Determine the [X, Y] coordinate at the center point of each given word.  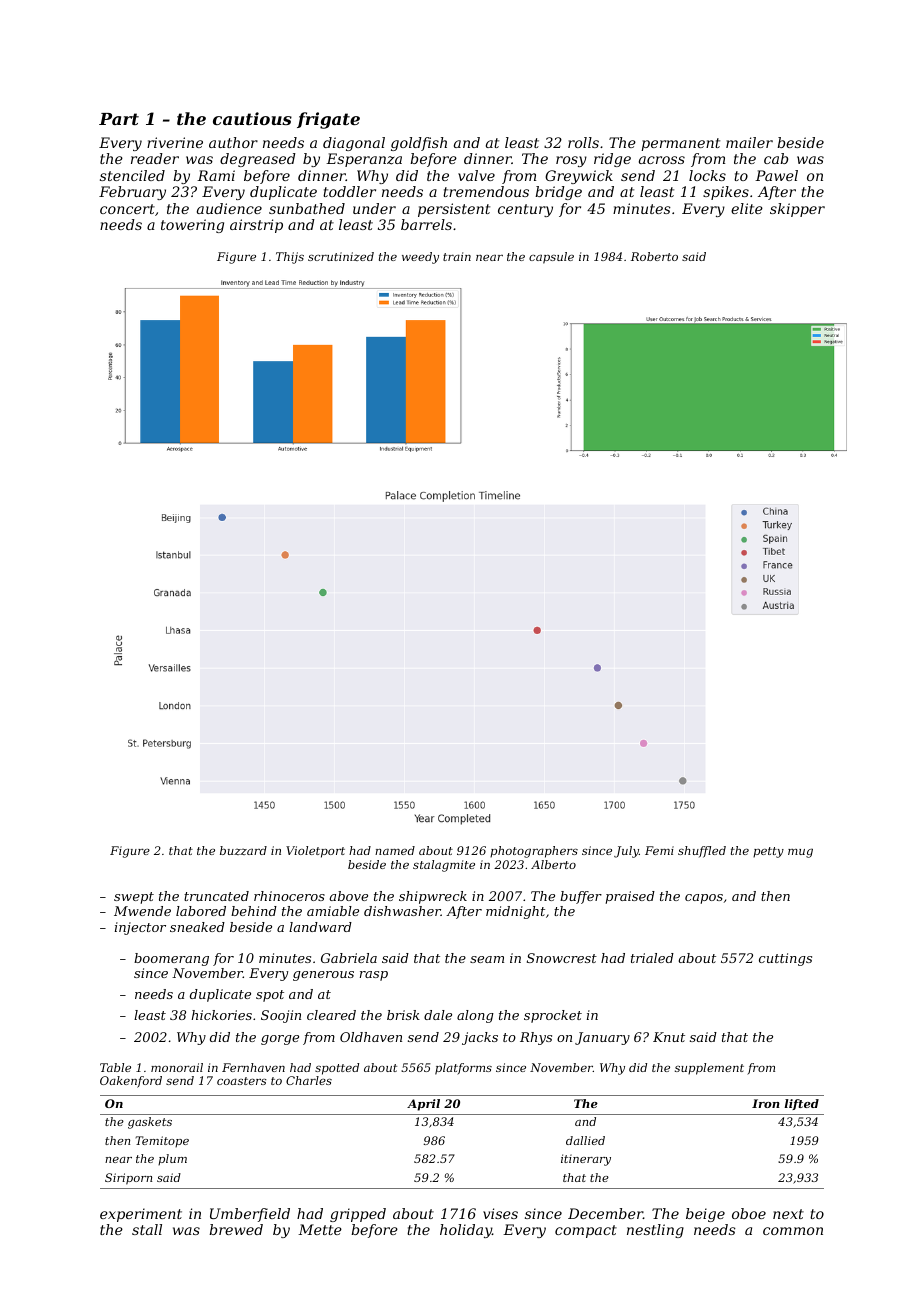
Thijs [290, 258]
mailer [749, 142]
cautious [252, 118]
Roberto [654, 256]
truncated [216, 896]
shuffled [702, 852]
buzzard [243, 850]
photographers [534, 852]
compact [586, 1231]
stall [147, 1229]
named [395, 850]
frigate [328, 120]
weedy [420, 258]
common [793, 1231]
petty [768, 852]
